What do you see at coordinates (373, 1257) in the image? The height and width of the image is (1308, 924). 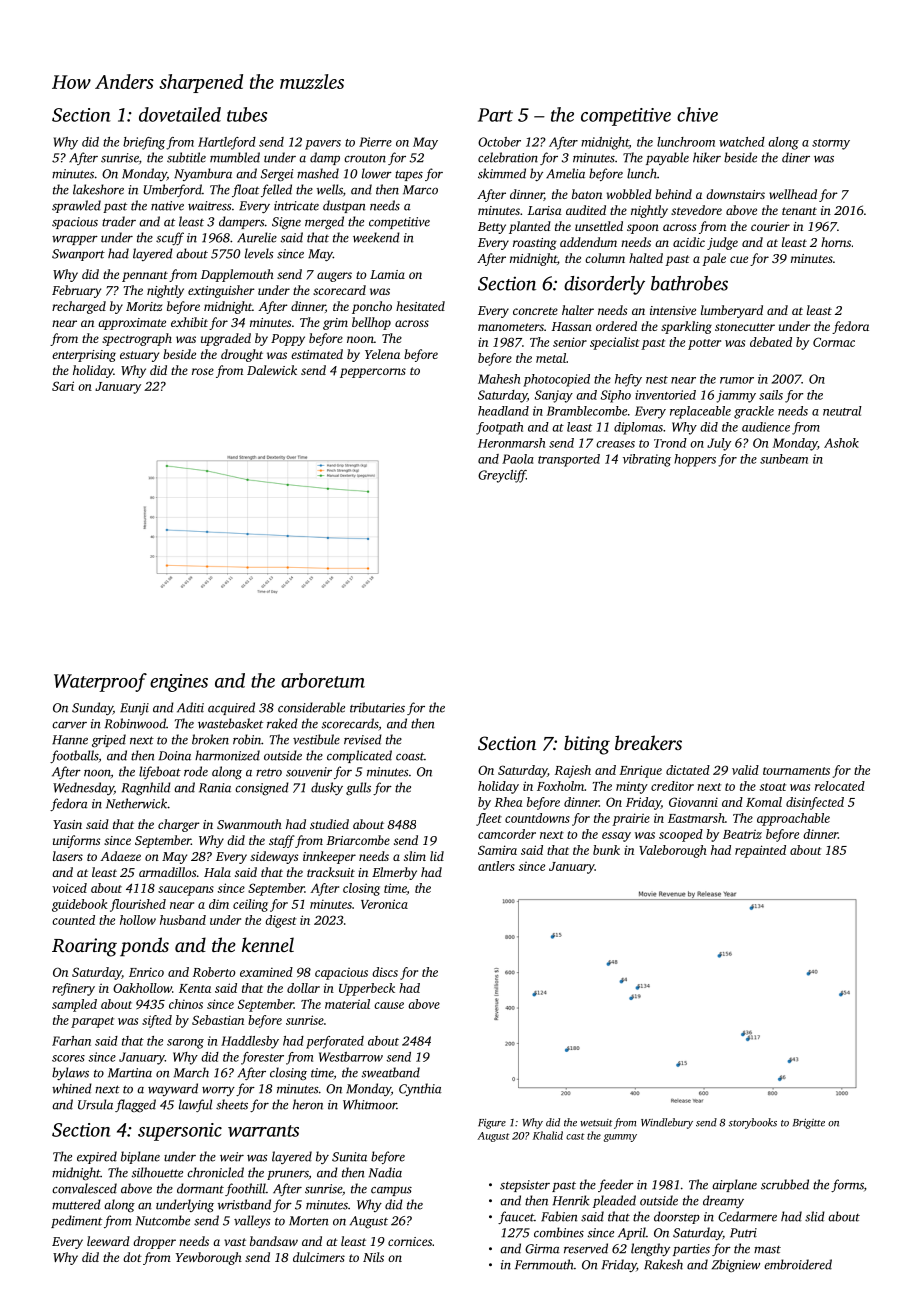 I see `Nils` at bounding box center [373, 1257].
